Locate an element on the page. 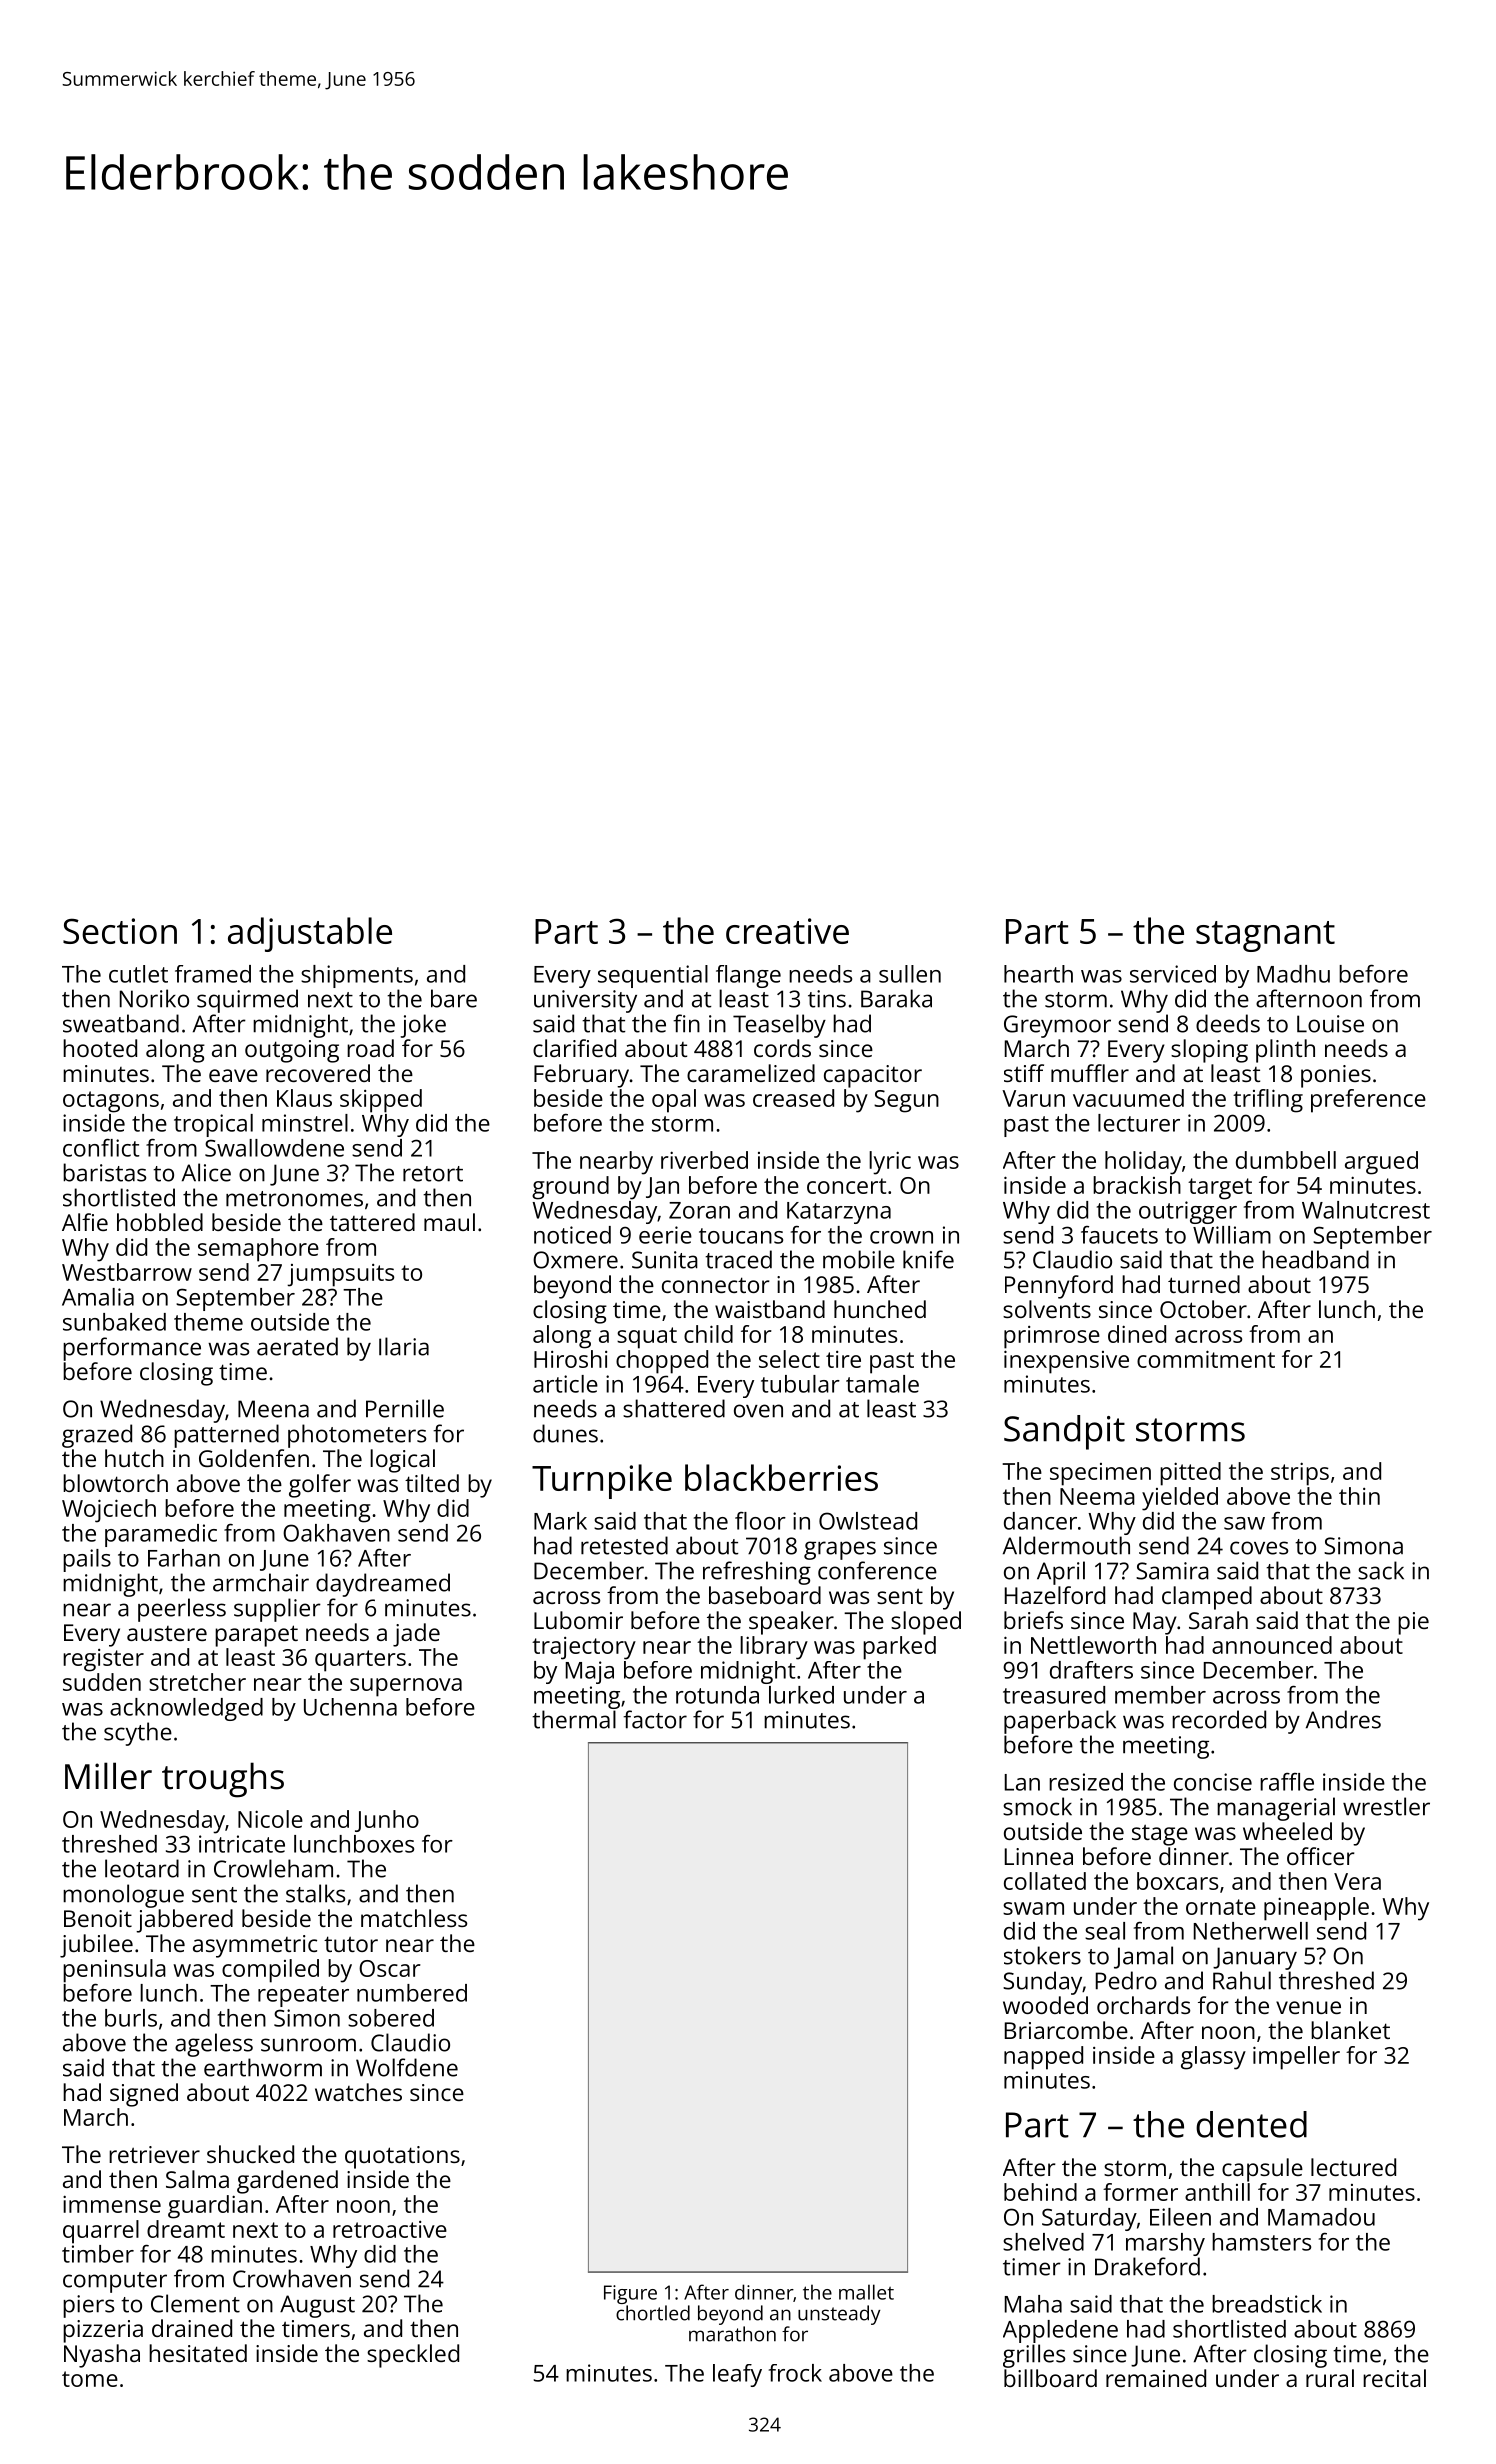  creative is located at coordinates (787, 931).
